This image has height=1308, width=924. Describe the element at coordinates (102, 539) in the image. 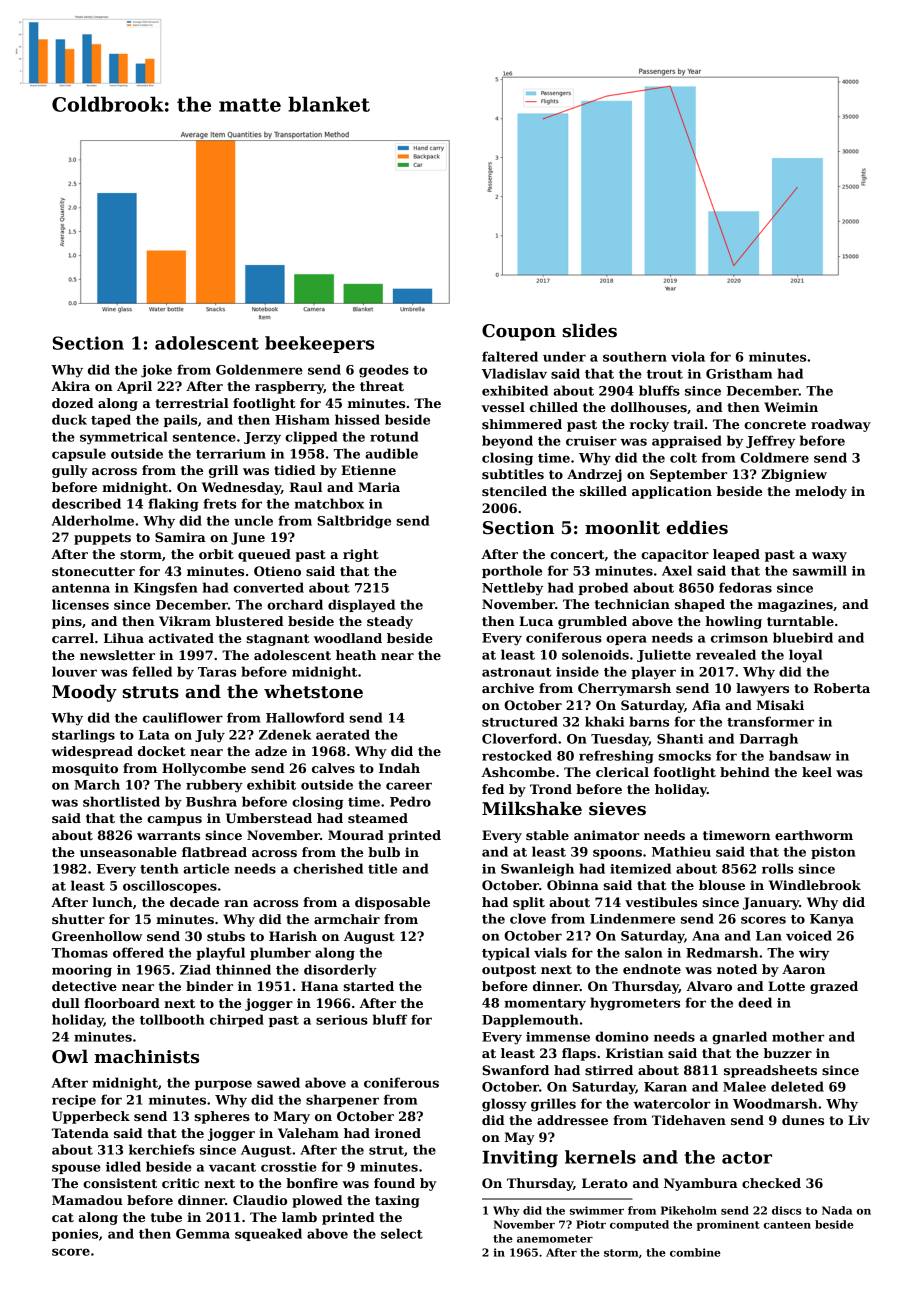

I see `puppets` at that location.
